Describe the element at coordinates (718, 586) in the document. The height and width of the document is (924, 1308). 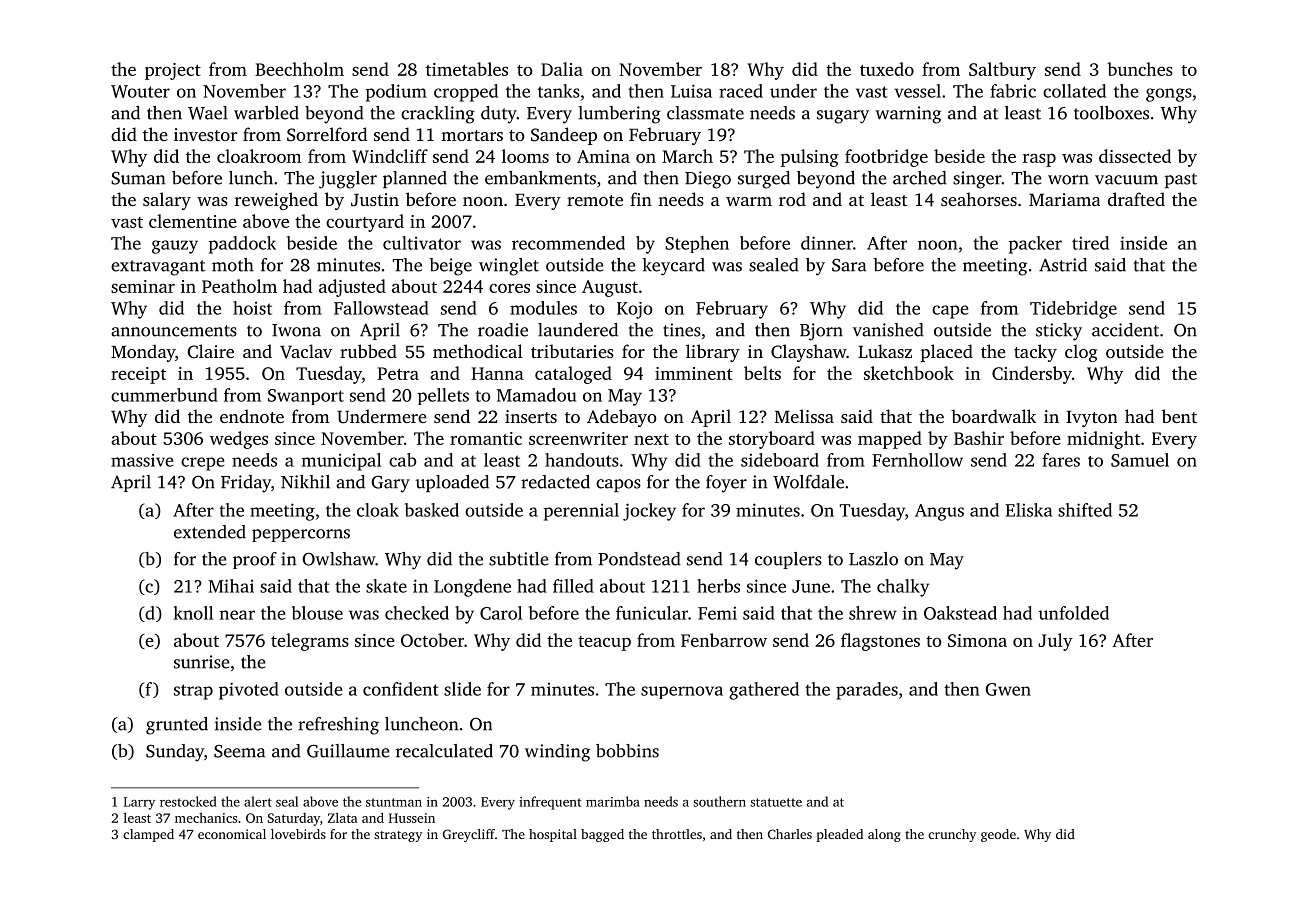
I see `herbs` at that location.
